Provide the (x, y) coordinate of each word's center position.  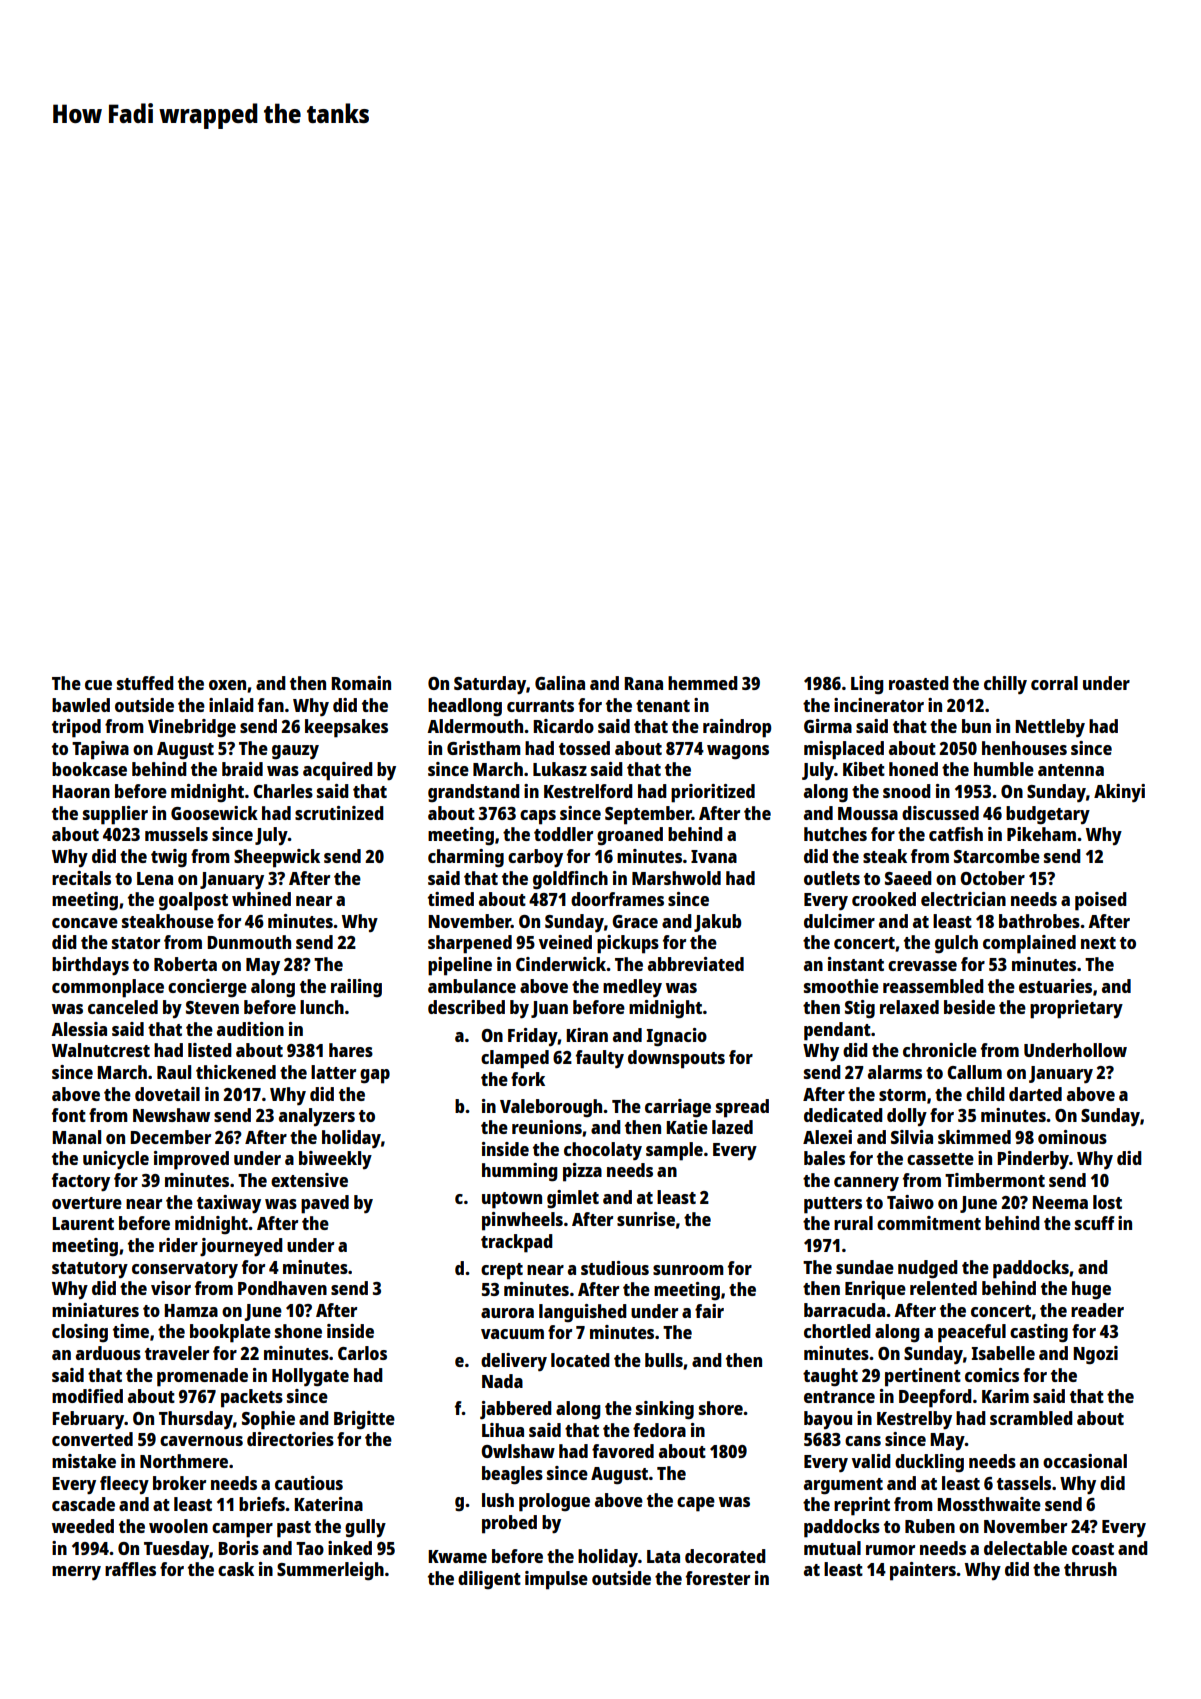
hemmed (703, 683)
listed (210, 1050)
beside (969, 1007)
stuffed (145, 683)
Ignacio (677, 1037)
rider (178, 1245)
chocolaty (603, 1151)
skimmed (974, 1137)
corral (1054, 683)
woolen (178, 1526)
